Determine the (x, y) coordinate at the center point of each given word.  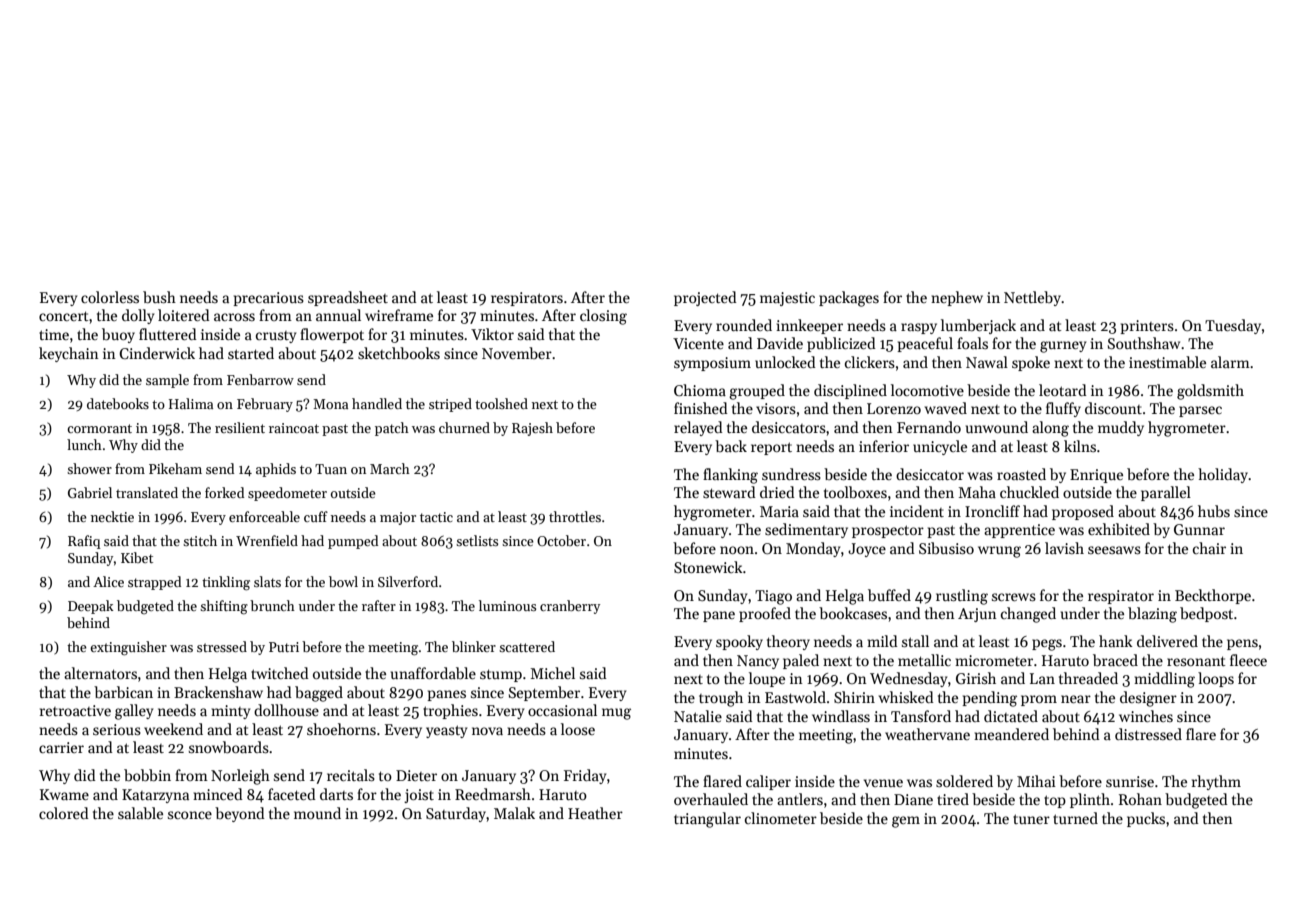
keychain (69, 354)
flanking (730, 476)
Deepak (91, 607)
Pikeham (175, 468)
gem (906, 822)
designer (1148, 699)
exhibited (1119, 529)
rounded (744, 325)
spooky (739, 642)
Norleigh (240, 777)
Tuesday (1233, 326)
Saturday (456, 814)
